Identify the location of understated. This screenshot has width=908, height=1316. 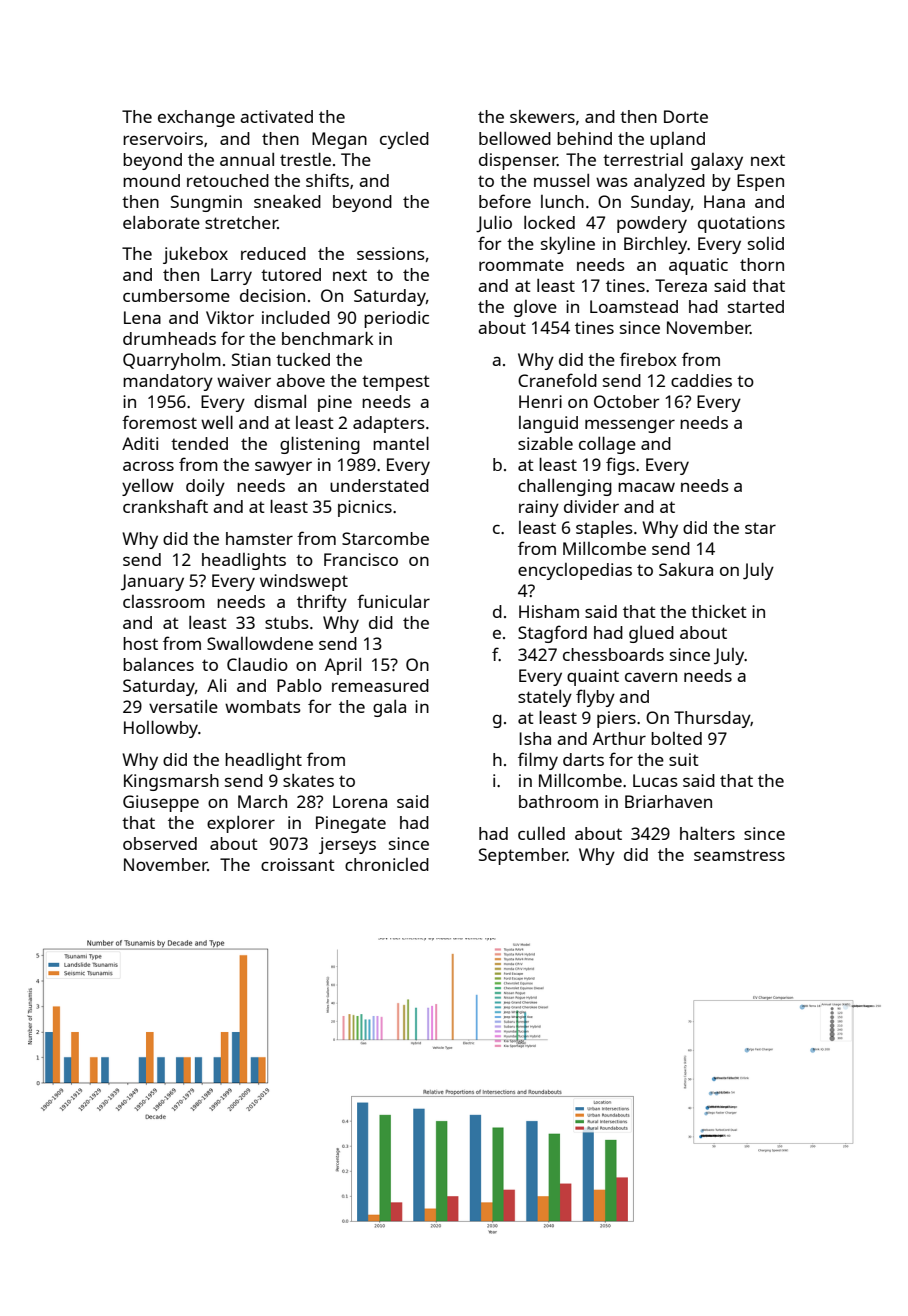
(379, 485).
